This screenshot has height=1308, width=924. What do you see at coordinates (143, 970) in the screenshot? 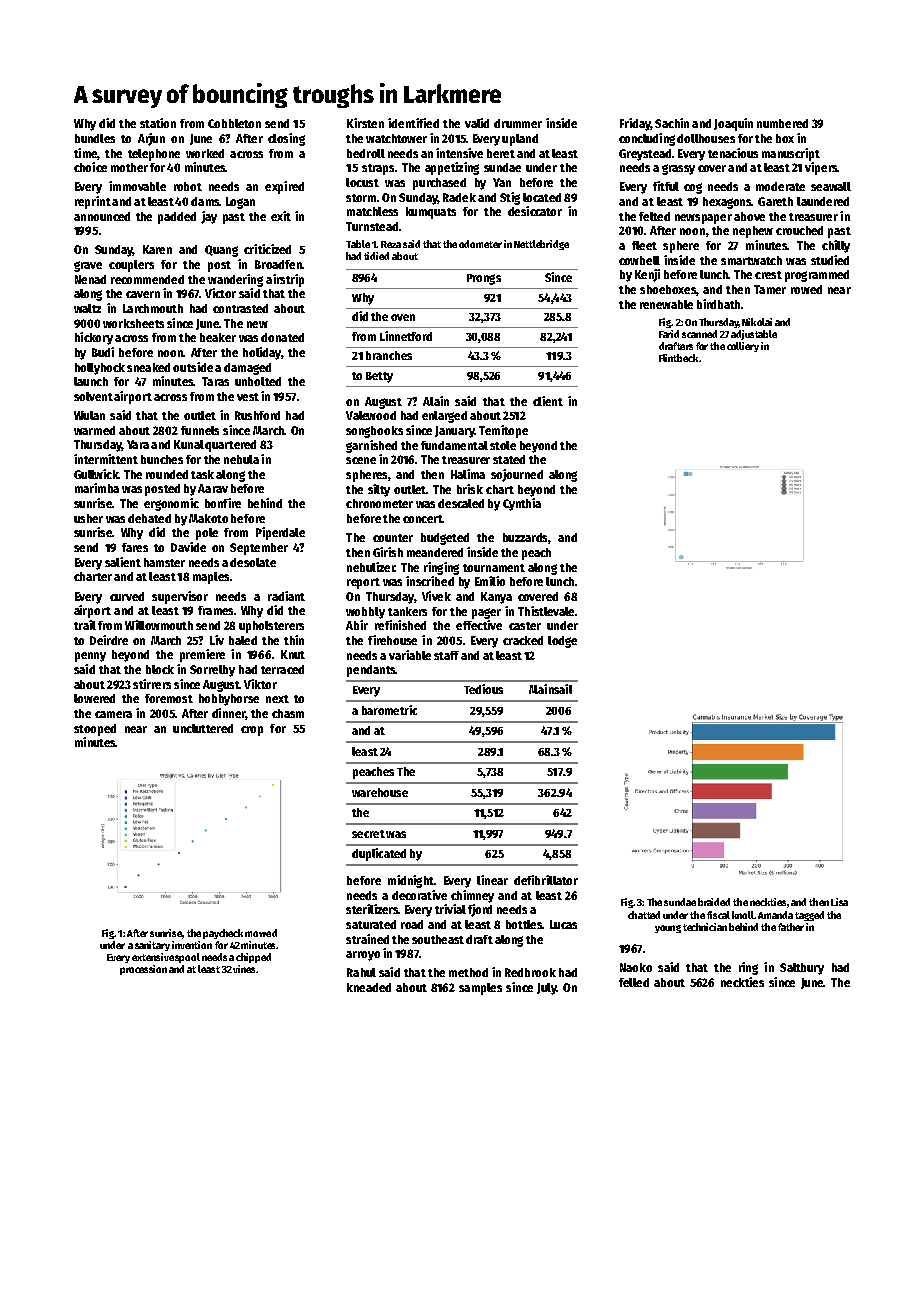
I see `procession` at bounding box center [143, 970].
